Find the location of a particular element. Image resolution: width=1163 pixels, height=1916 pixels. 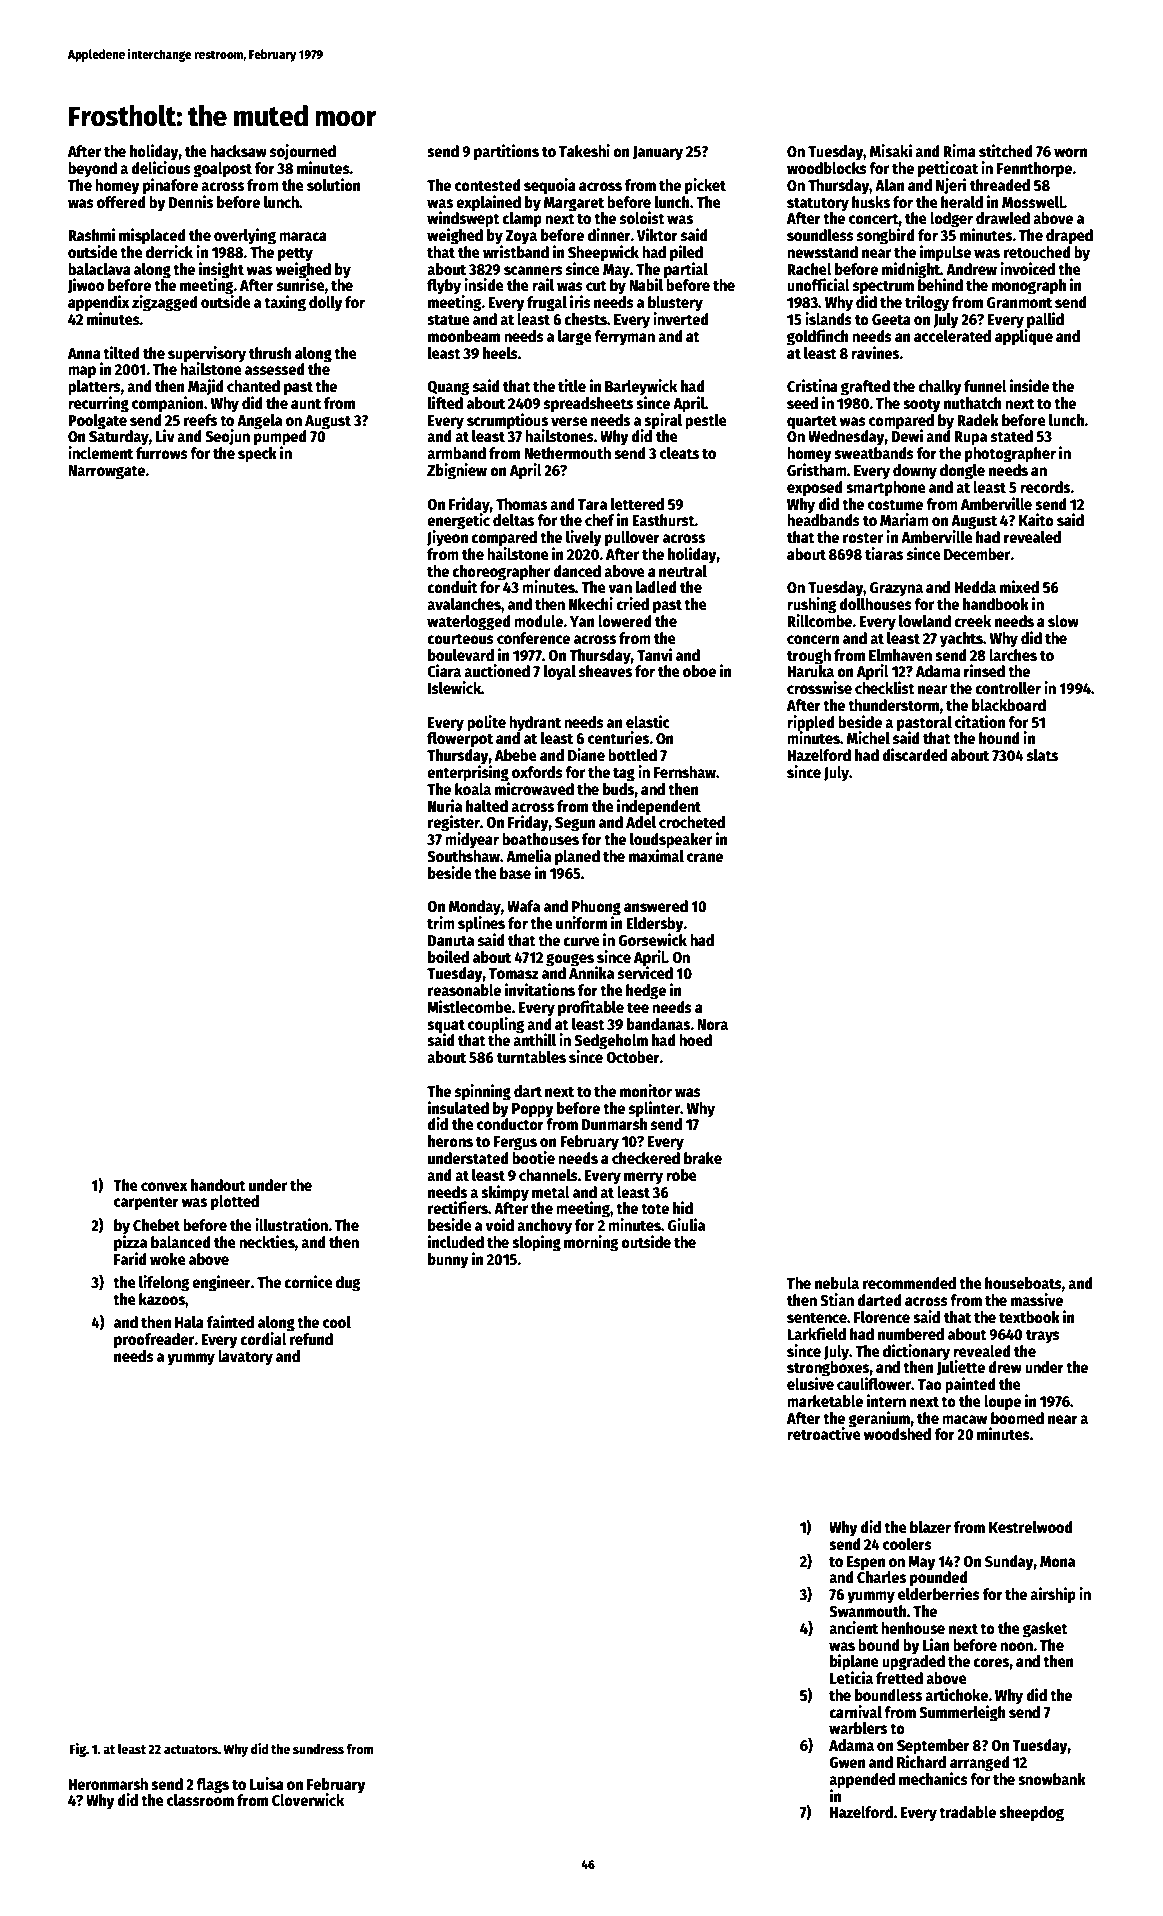

Ciara is located at coordinates (444, 670).
